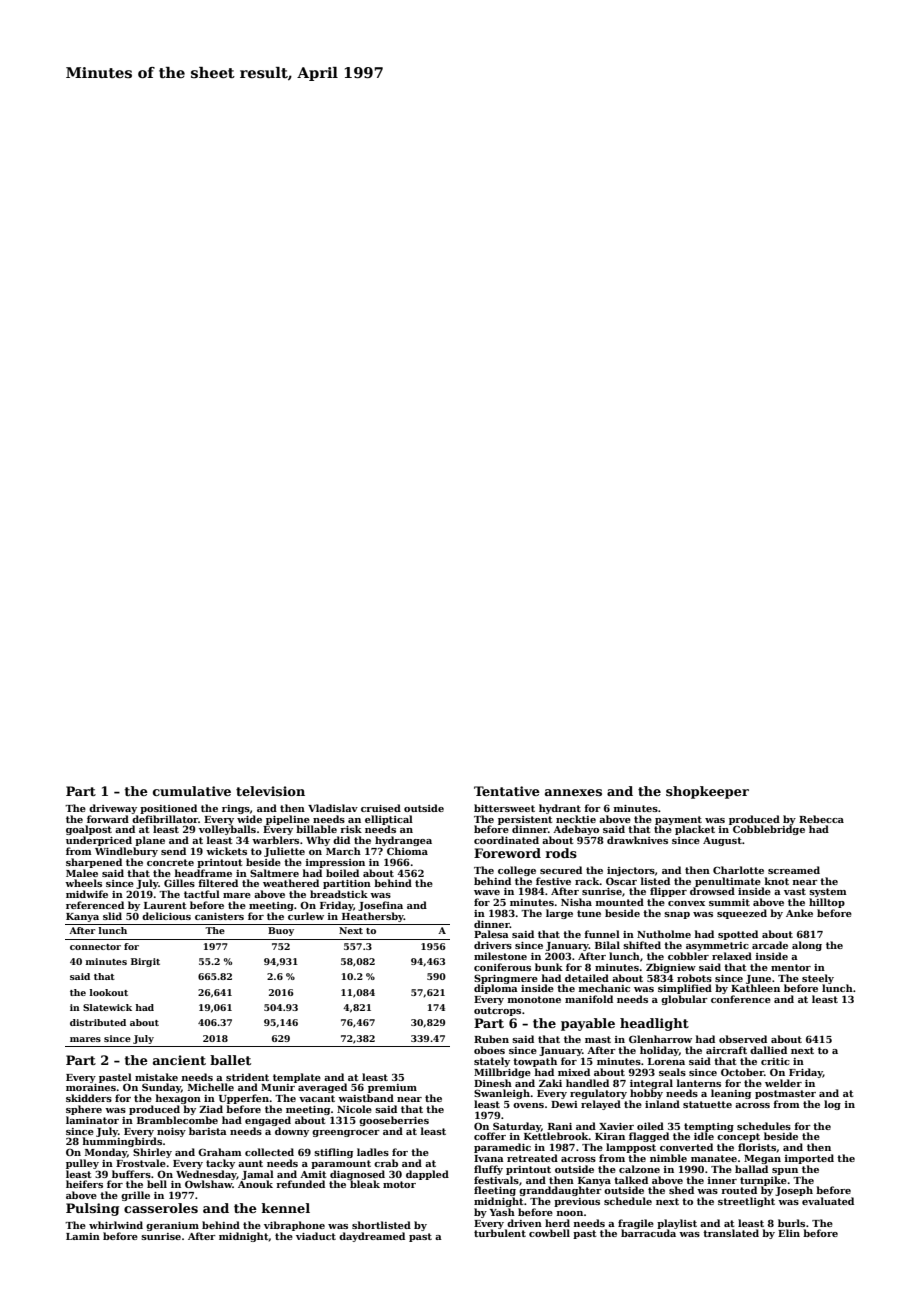  What do you see at coordinates (165, 905) in the page?
I see `Laurent` at bounding box center [165, 905].
